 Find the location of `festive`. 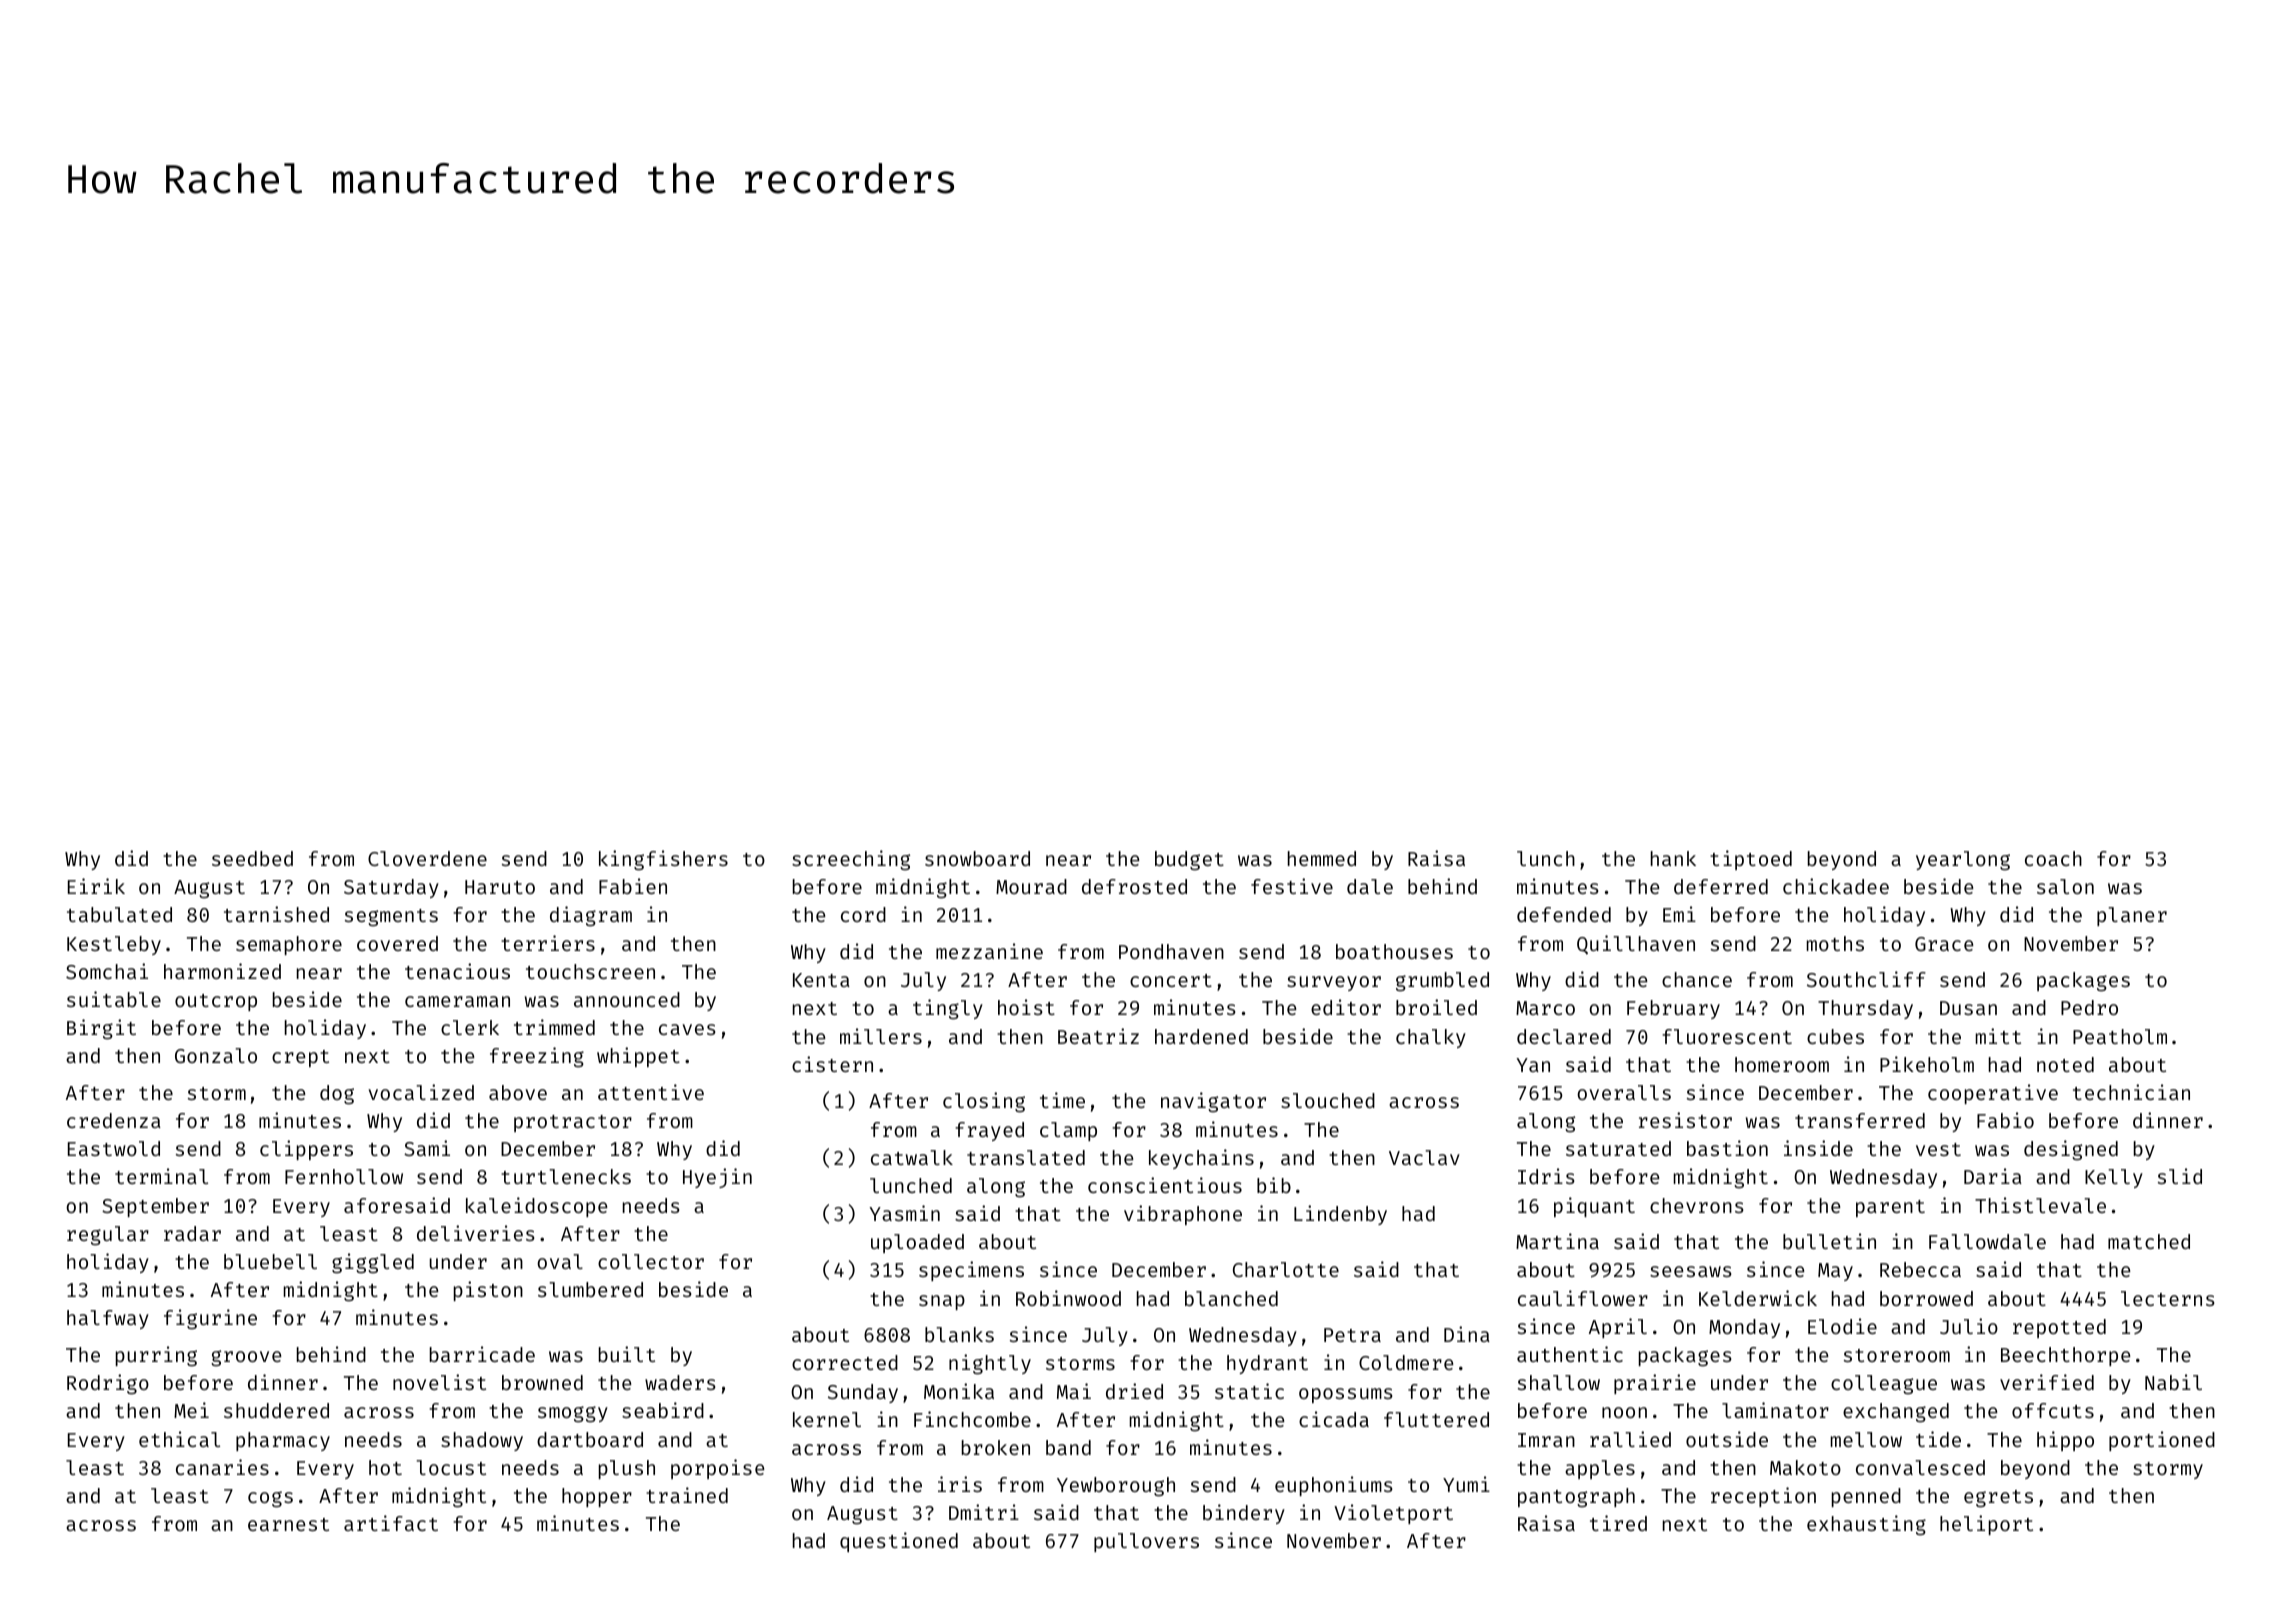

festive is located at coordinates (1292, 886).
